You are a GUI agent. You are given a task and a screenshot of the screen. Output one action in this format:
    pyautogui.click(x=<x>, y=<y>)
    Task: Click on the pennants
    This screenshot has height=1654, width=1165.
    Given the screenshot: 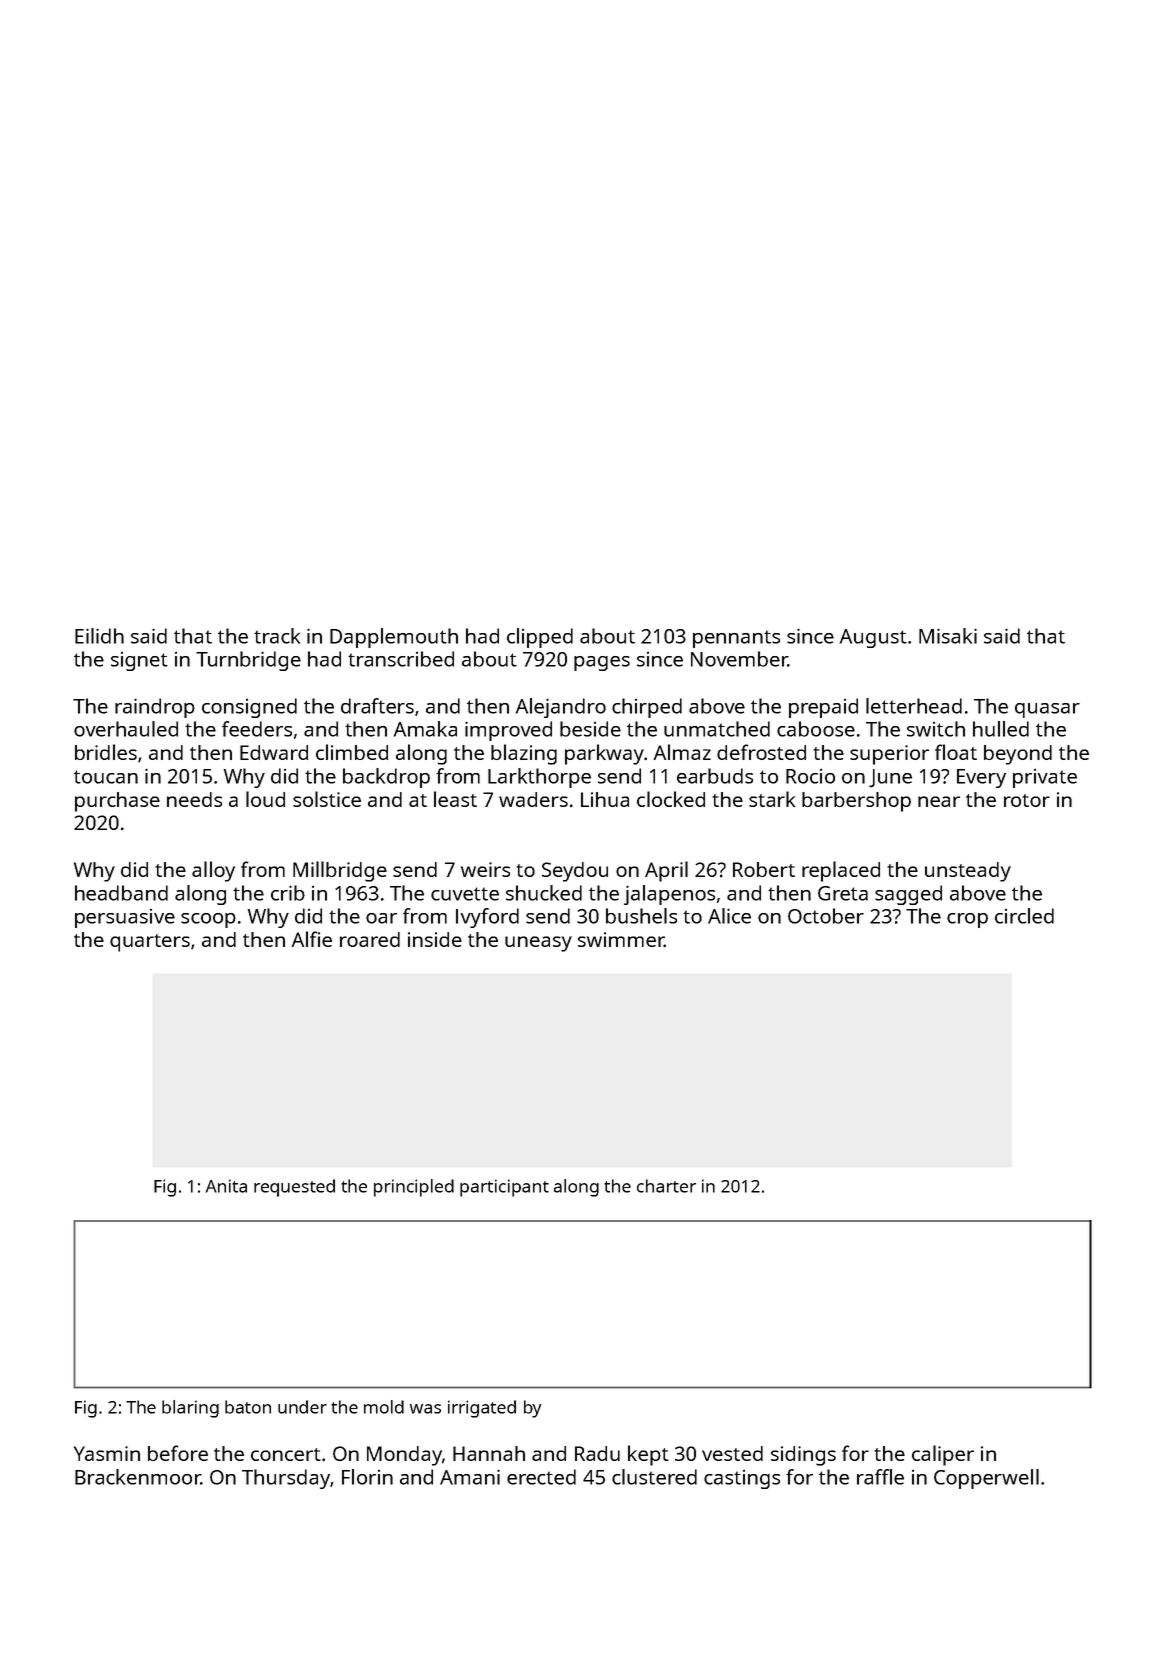 What is the action you would take?
    pyautogui.click(x=736, y=639)
